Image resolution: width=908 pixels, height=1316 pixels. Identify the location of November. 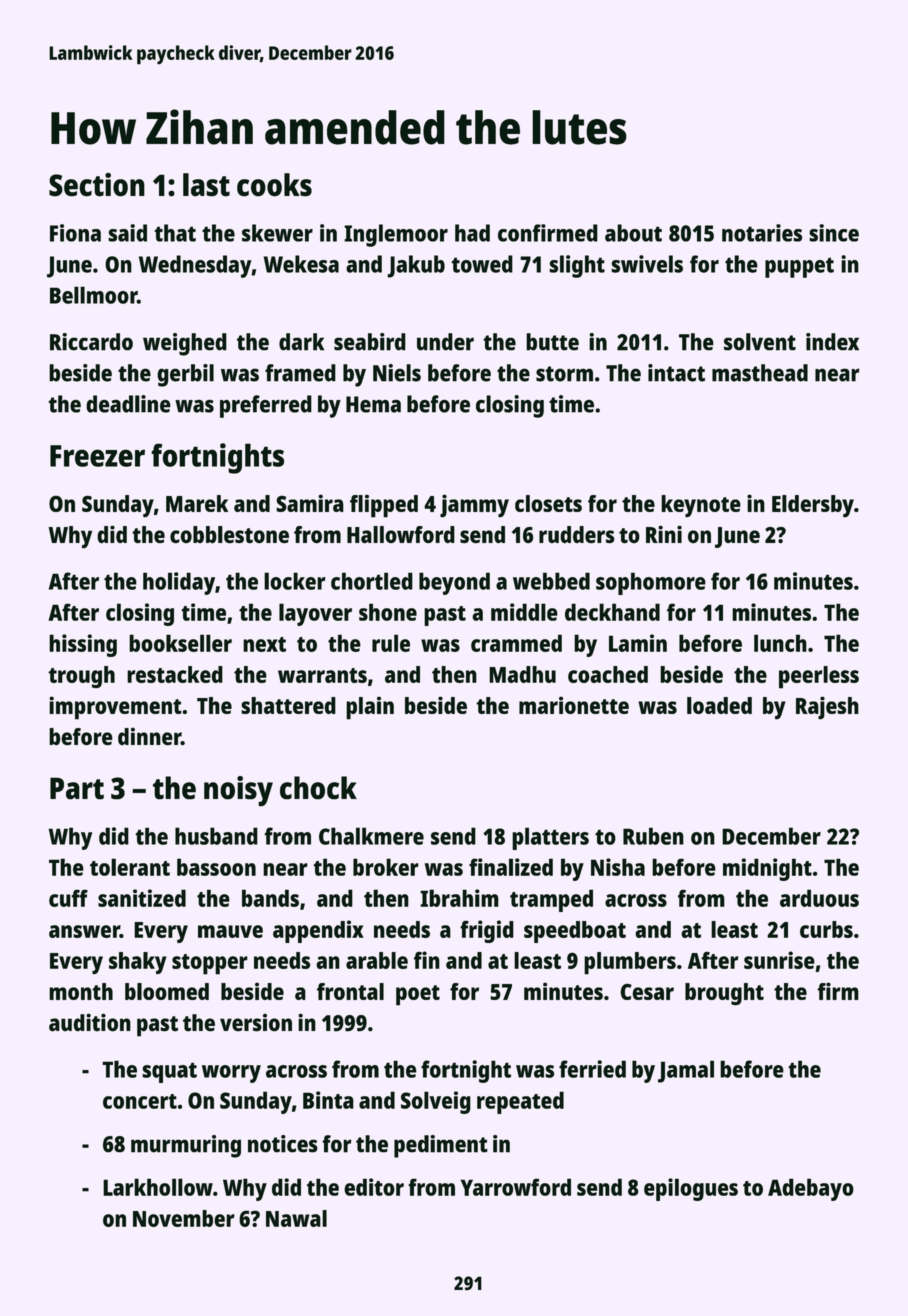
(184, 1218).
